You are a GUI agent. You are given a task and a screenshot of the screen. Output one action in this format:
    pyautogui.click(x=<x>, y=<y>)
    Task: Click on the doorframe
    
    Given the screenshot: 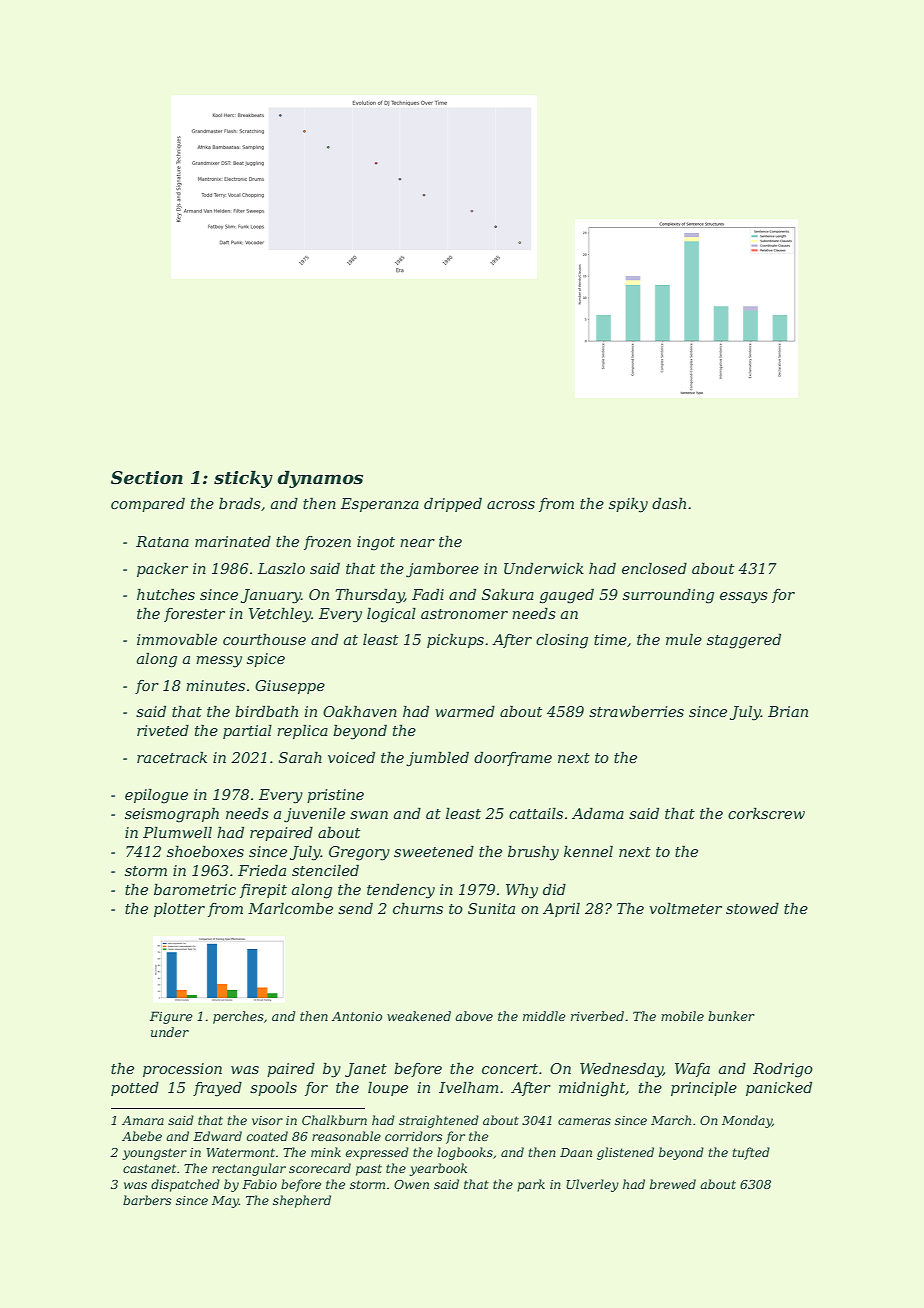 What is the action you would take?
    pyautogui.click(x=513, y=758)
